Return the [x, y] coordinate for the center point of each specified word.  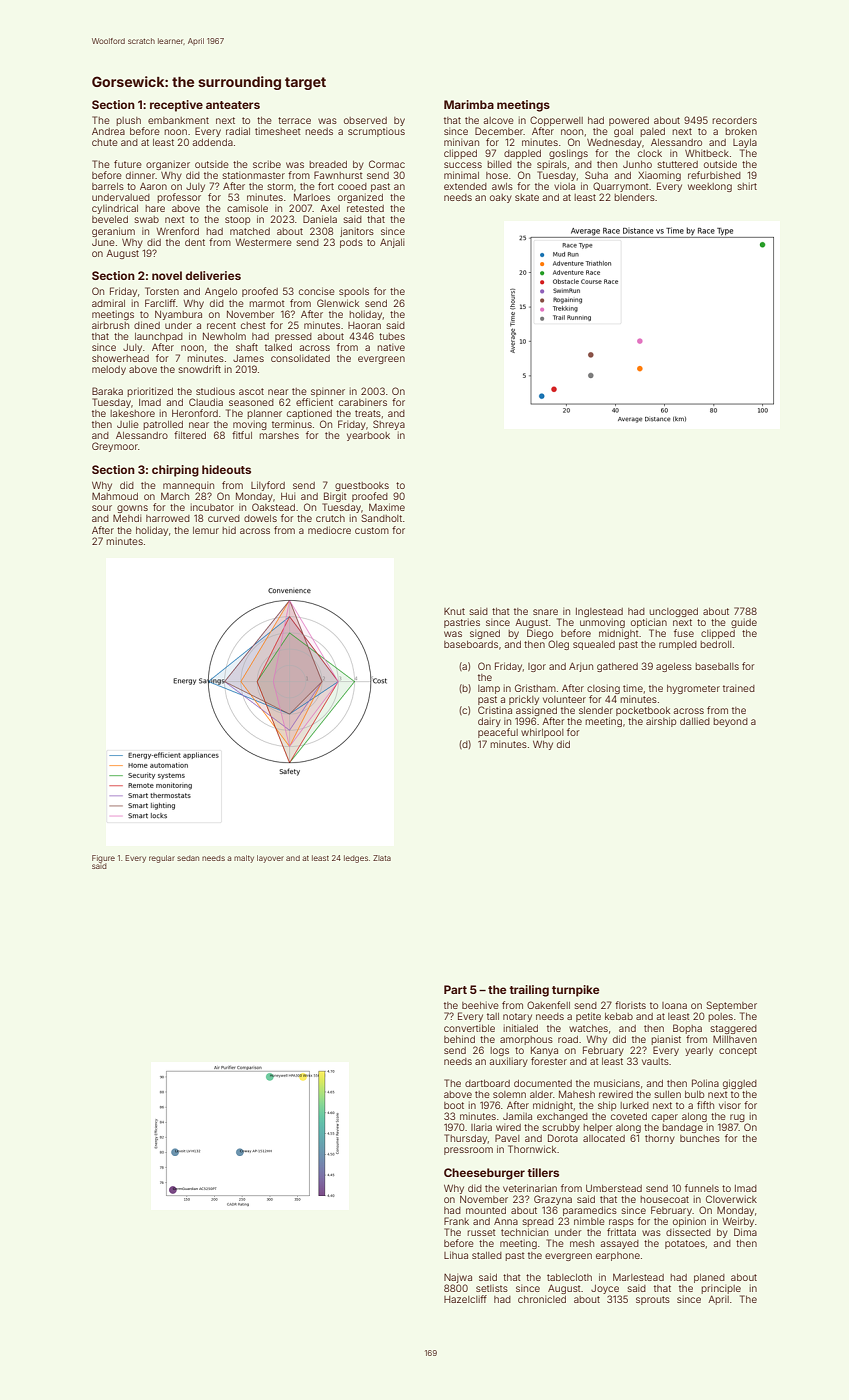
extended [465, 186]
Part [455, 989]
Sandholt [381, 518]
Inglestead [599, 612]
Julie [128, 424]
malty [244, 859]
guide [744, 623]
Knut [454, 611]
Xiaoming [659, 176]
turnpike [576, 991]
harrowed [168, 518]
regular [162, 859]
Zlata [382, 858]
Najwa [458, 1278]
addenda [212, 142]
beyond [730, 722]
